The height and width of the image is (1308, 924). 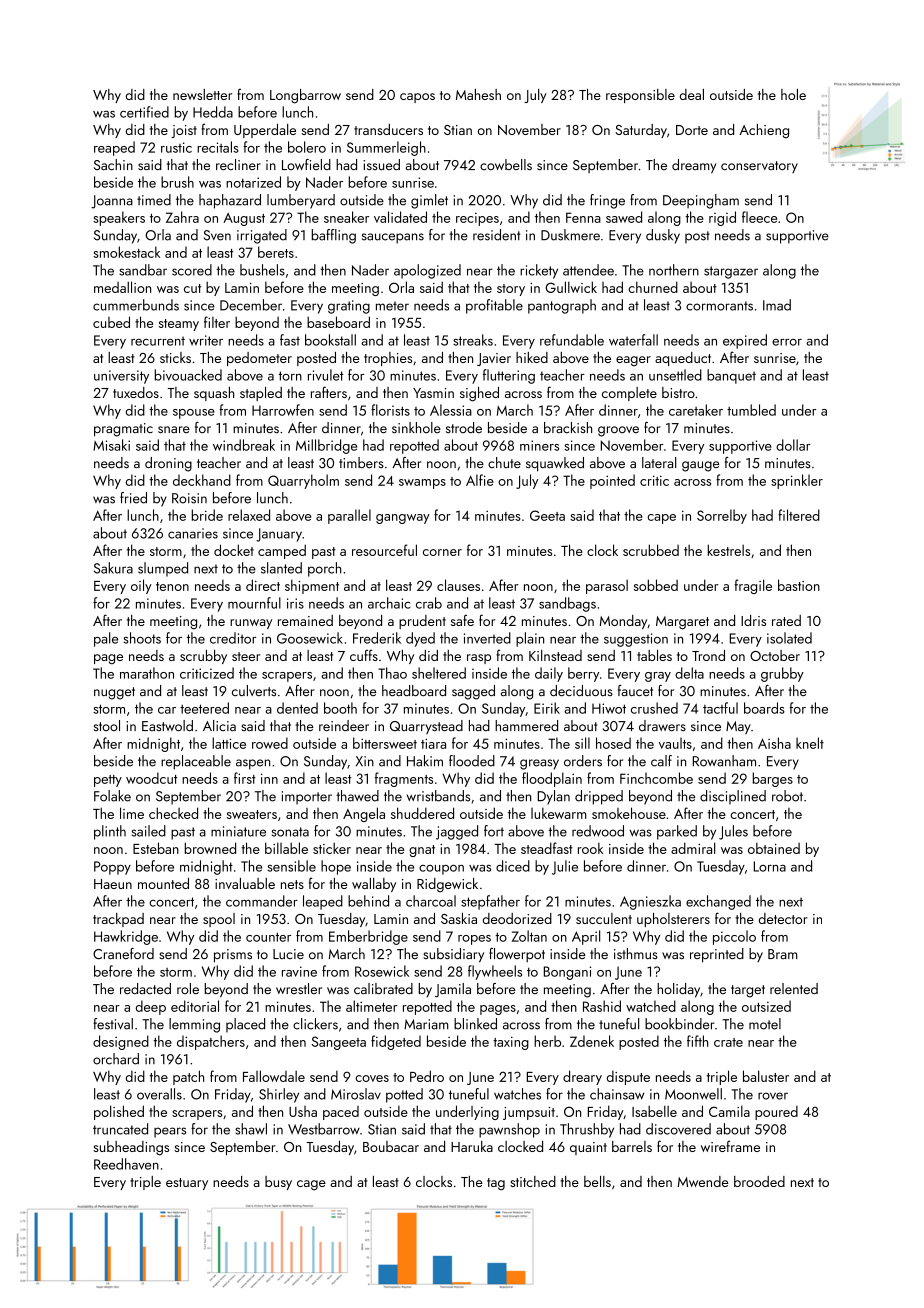 What do you see at coordinates (202, 94) in the image?
I see `newsletter` at bounding box center [202, 94].
